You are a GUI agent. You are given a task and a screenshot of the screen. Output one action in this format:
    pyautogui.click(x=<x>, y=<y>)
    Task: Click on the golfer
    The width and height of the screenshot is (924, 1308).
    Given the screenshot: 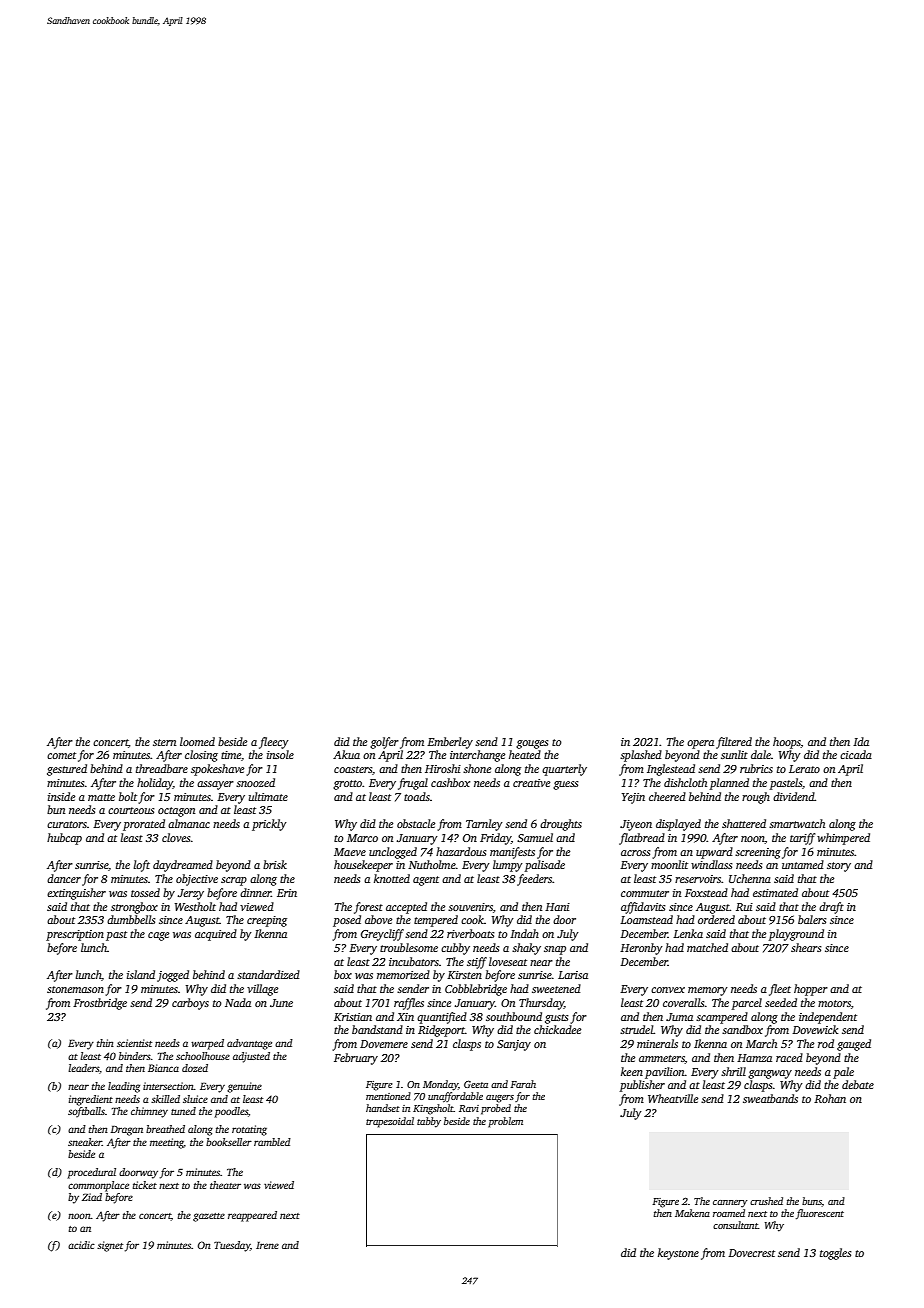 What is the action you would take?
    pyautogui.click(x=384, y=743)
